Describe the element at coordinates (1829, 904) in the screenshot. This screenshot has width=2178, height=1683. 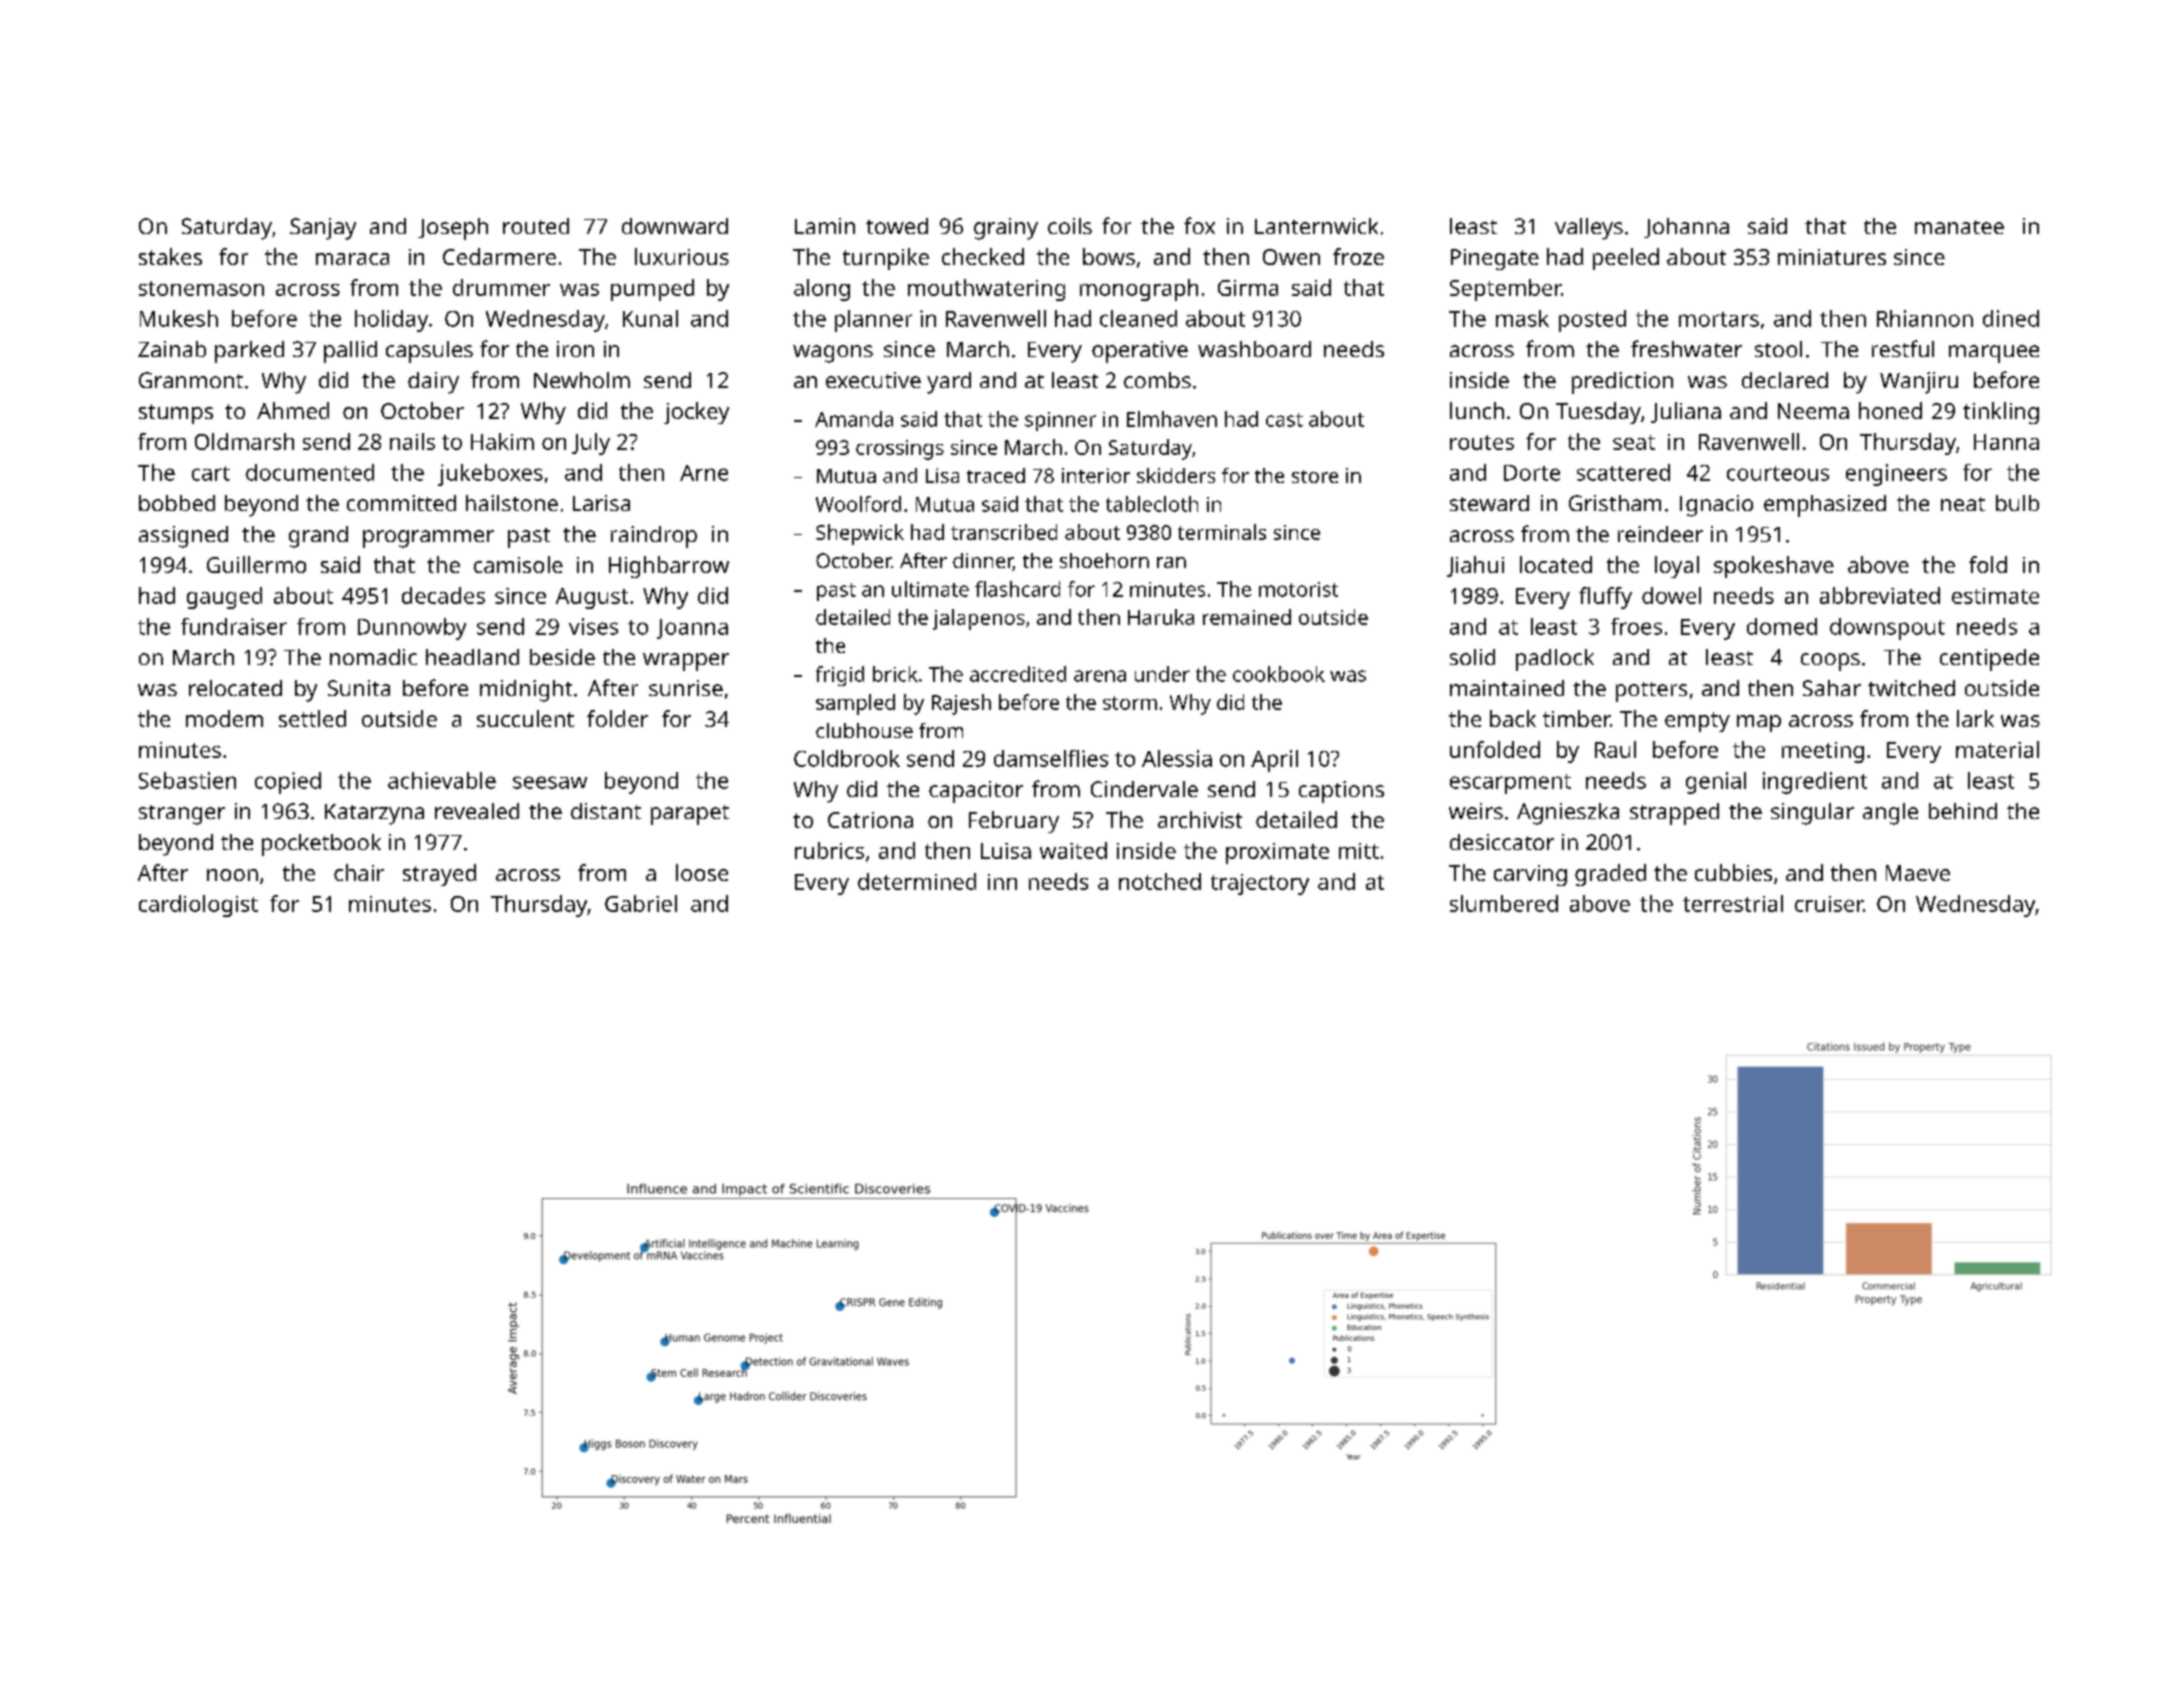
I see `cruiser` at that location.
